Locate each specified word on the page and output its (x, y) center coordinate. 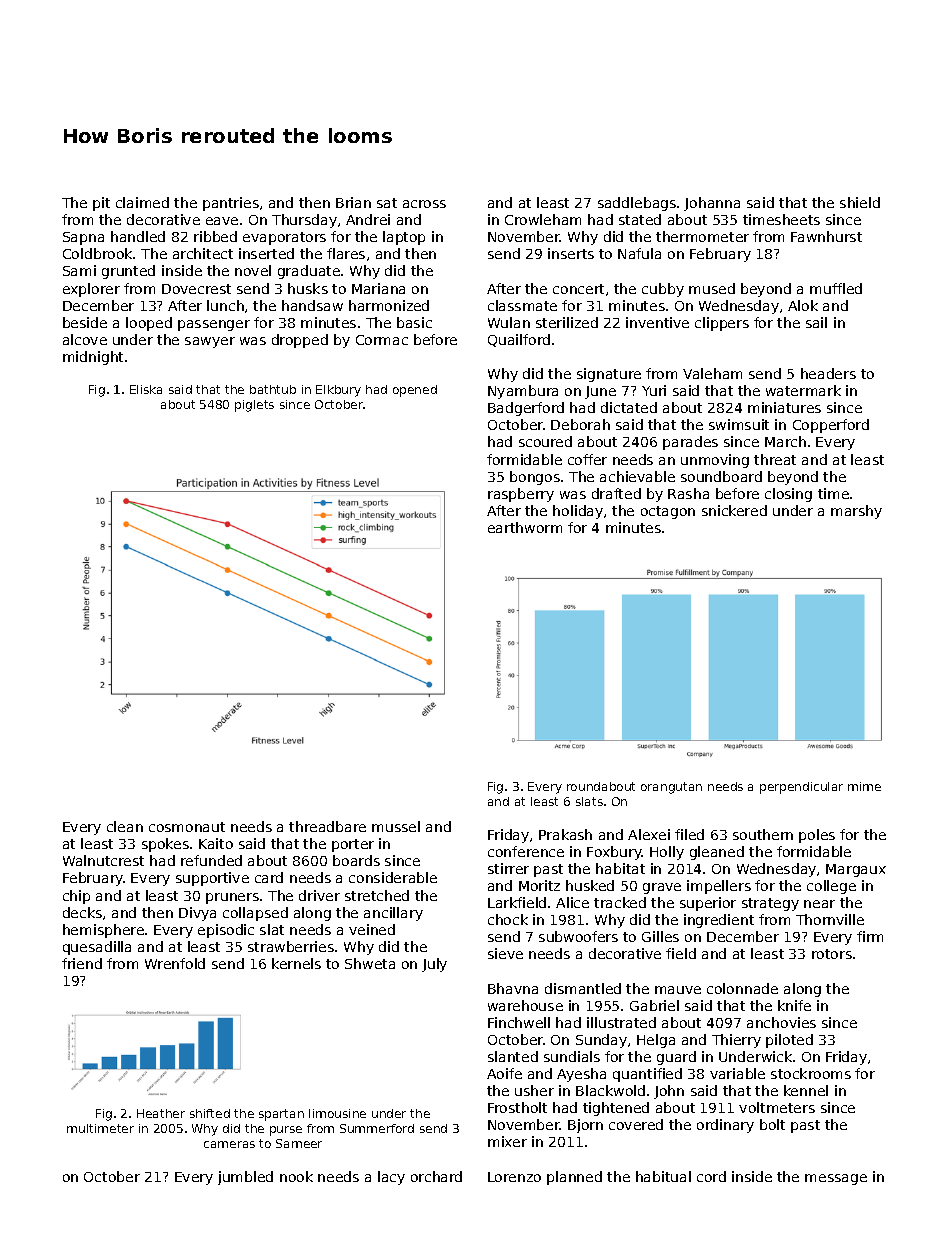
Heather (161, 1113)
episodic (226, 931)
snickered (734, 510)
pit (101, 204)
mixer (507, 1141)
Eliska (146, 389)
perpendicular (801, 788)
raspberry (521, 495)
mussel (396, 826)
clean (125, 826)
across (424, 204)
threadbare (327, 826)
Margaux (856, 870)
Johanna (712, 204)
